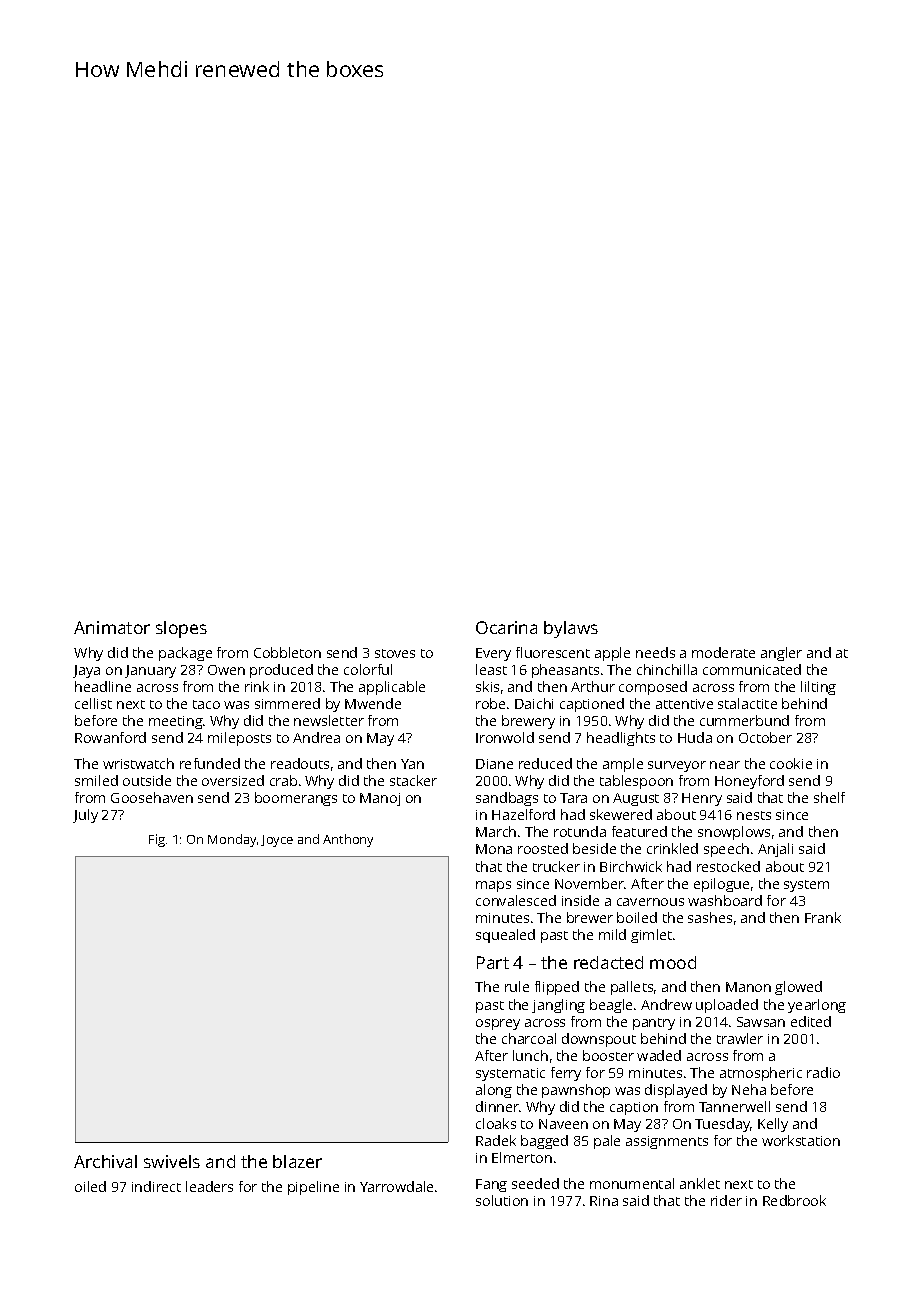 The image size is (924, 1308). I want to click on communicated, so click(752, 669).
